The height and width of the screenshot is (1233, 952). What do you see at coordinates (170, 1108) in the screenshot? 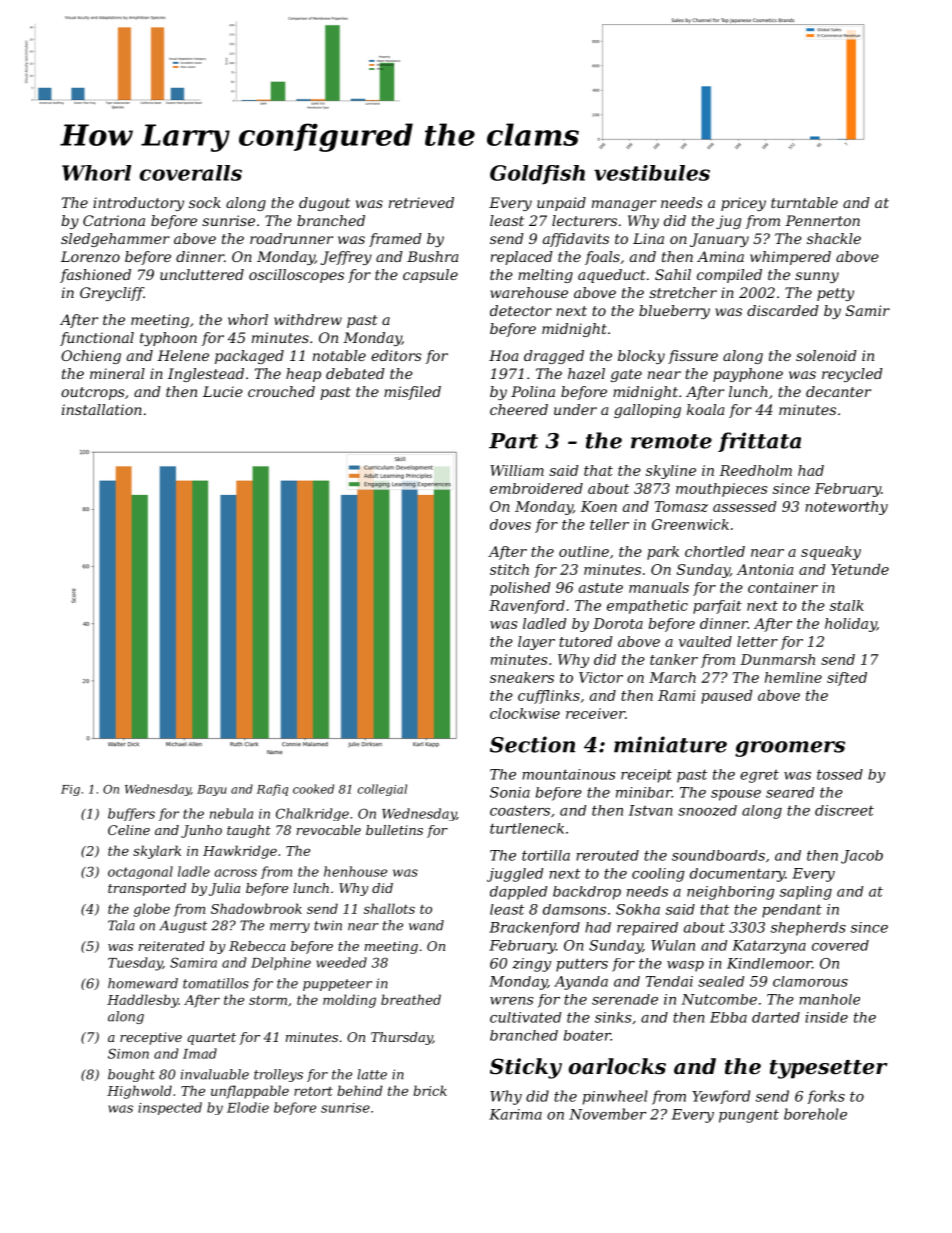
I see `inspected` at bounding box center [170, 1108].
